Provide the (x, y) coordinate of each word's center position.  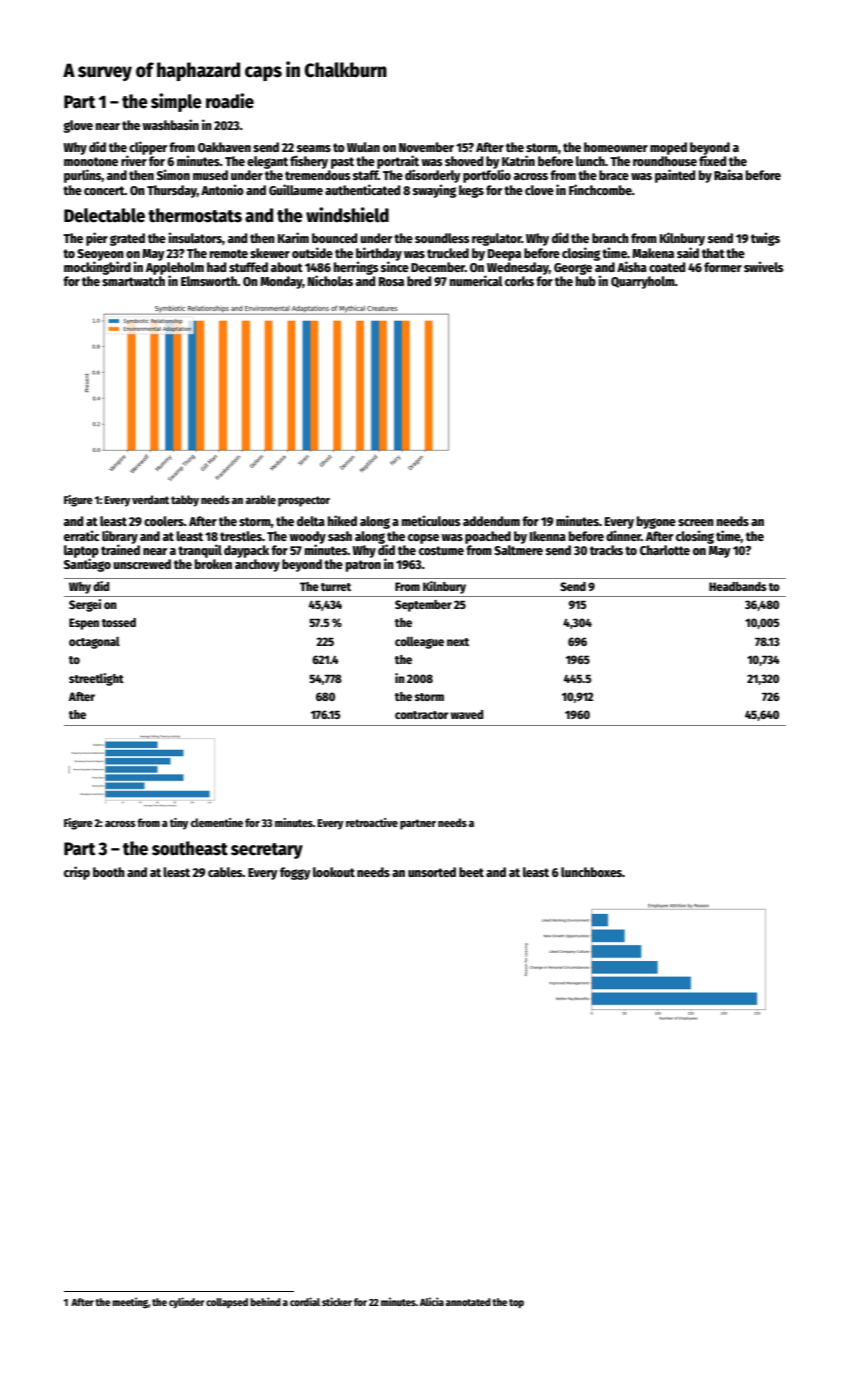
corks (519, 281)
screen (696, 522)
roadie (230, 101)
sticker (337, 1301)
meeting (130, 1303)
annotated (468, 1302)
